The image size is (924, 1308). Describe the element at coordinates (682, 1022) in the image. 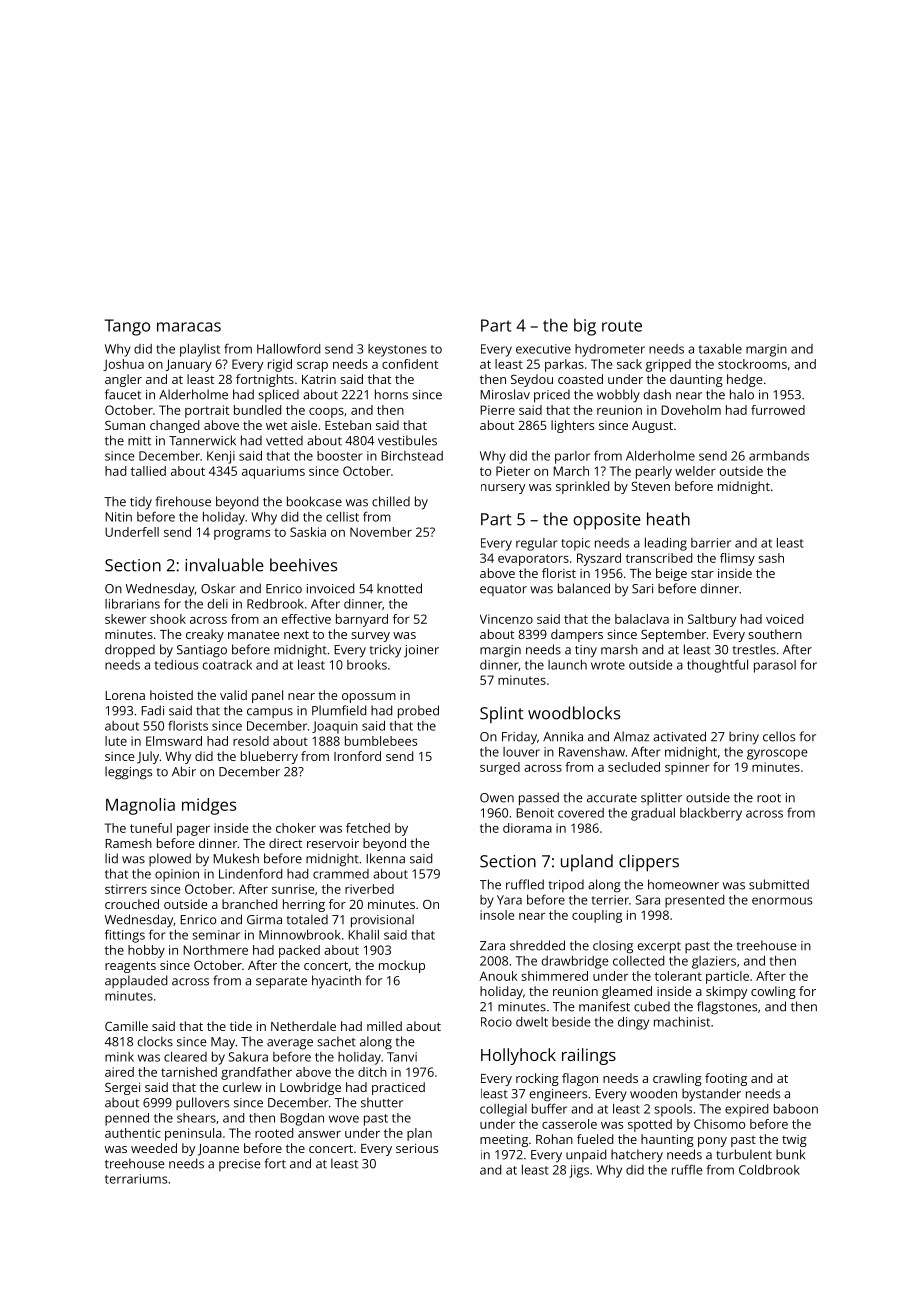

I see `machinist` at that location.
